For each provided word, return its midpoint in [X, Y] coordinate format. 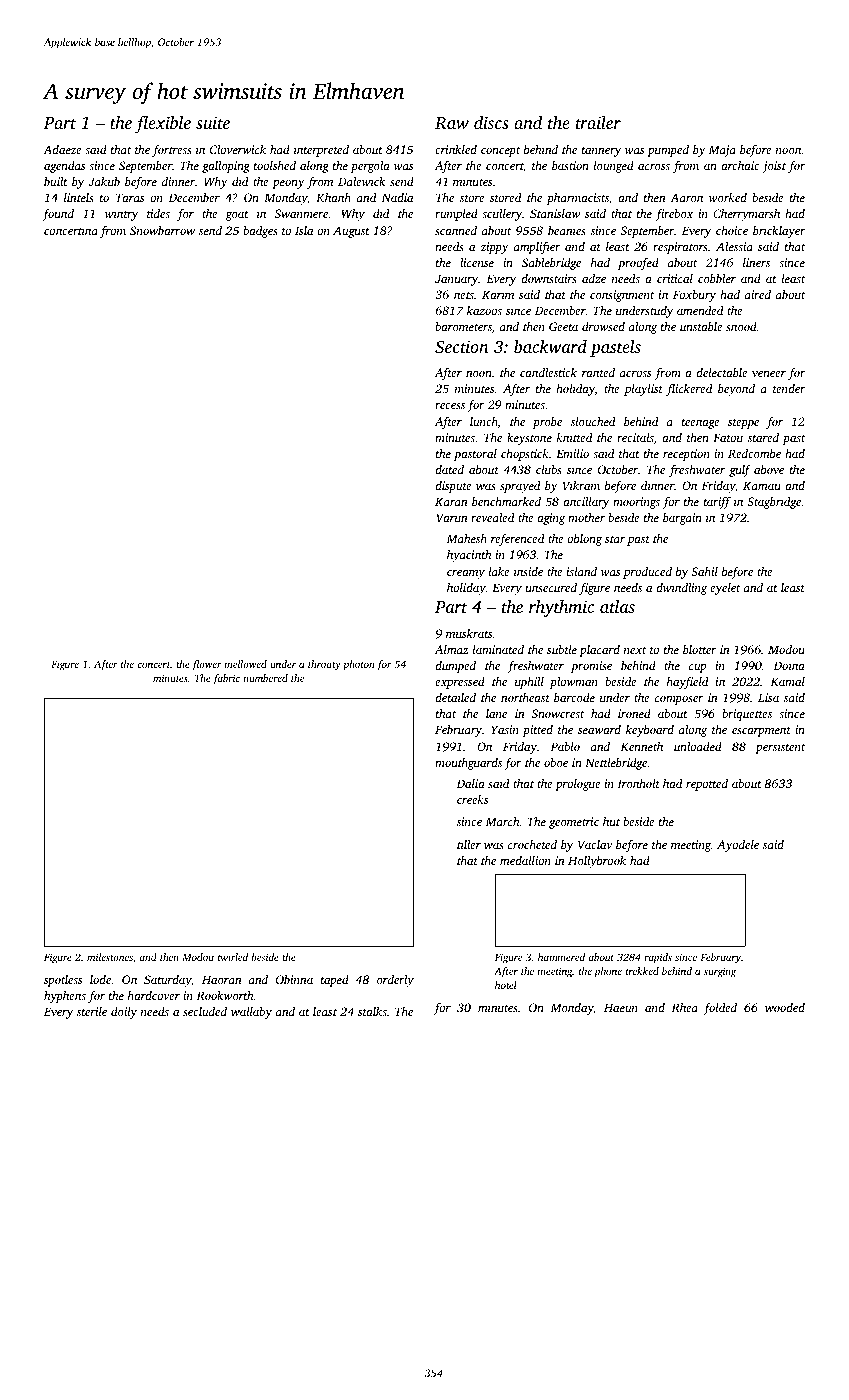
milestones [110, 957]
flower [207, 665]
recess [450, 406]
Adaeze [62, 149]
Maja [722, 151]
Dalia [471, 783]
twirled [233, 957]
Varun [452, 517]
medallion [525, 860]
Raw [452, 123]
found [58, 215]
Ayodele [738, 846]
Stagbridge [774, 503]
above [769, 469]
